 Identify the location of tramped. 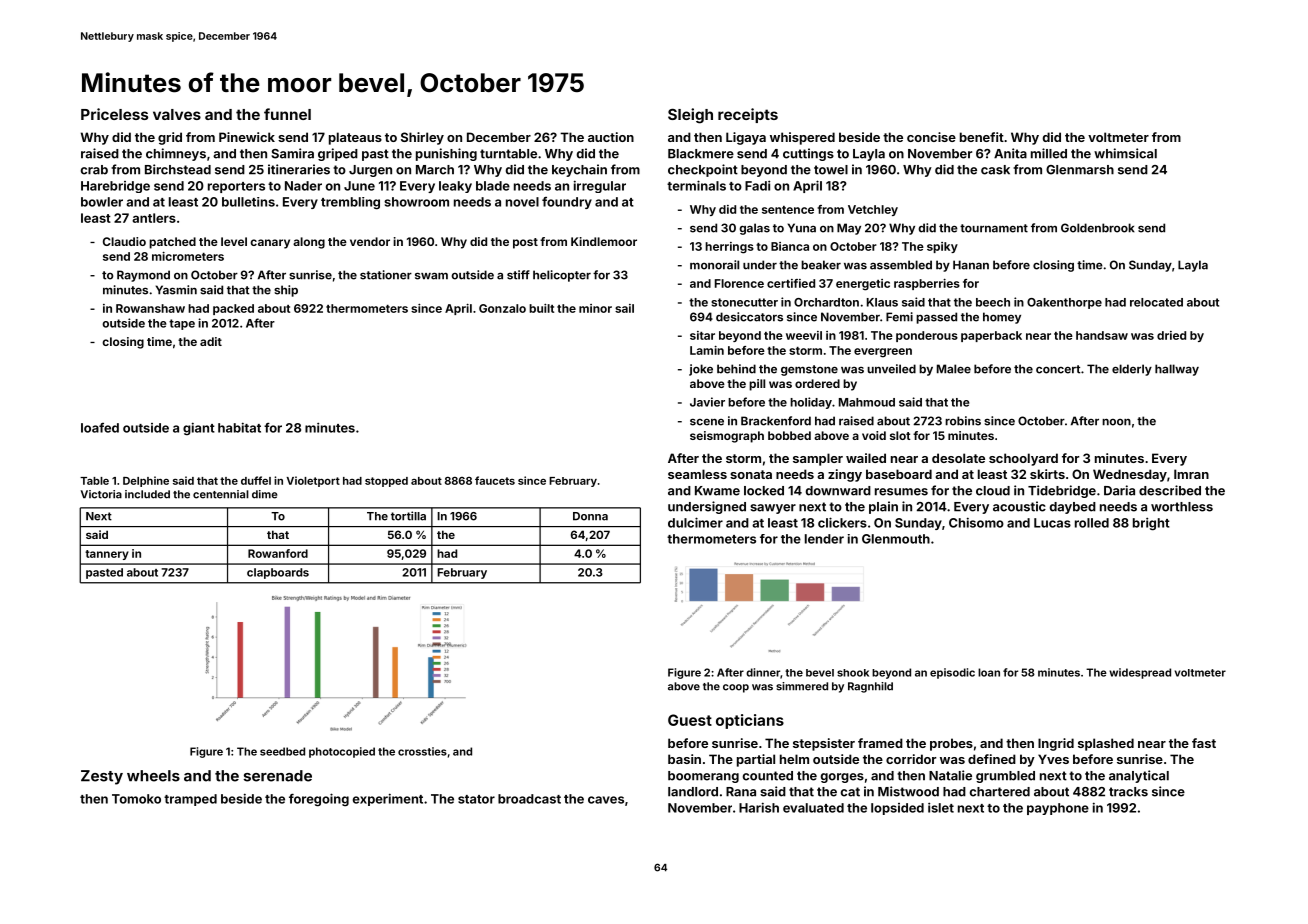
(190, 800).
